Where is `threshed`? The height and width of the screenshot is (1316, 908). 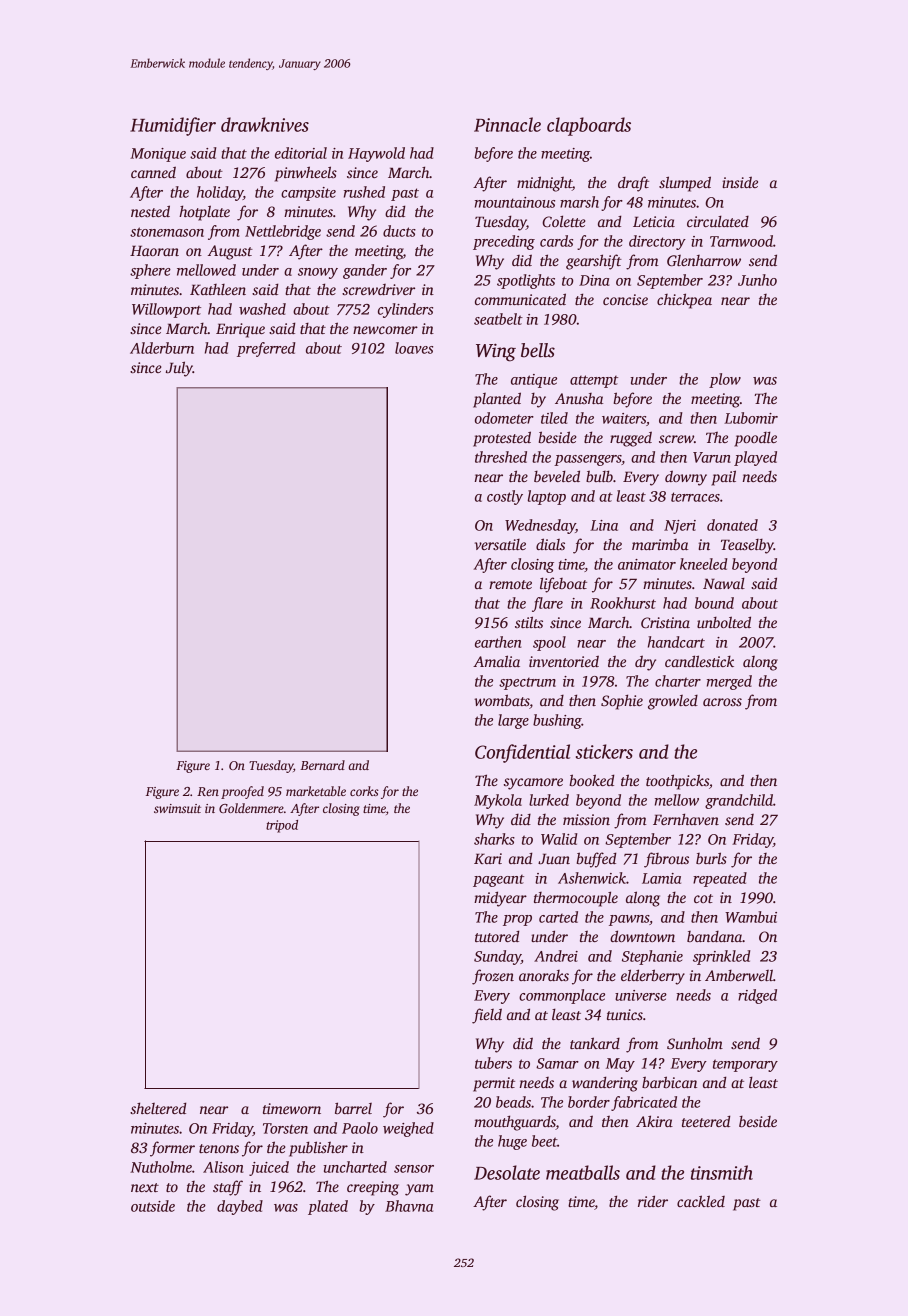
threshed is located at coordinates (501, 457).
